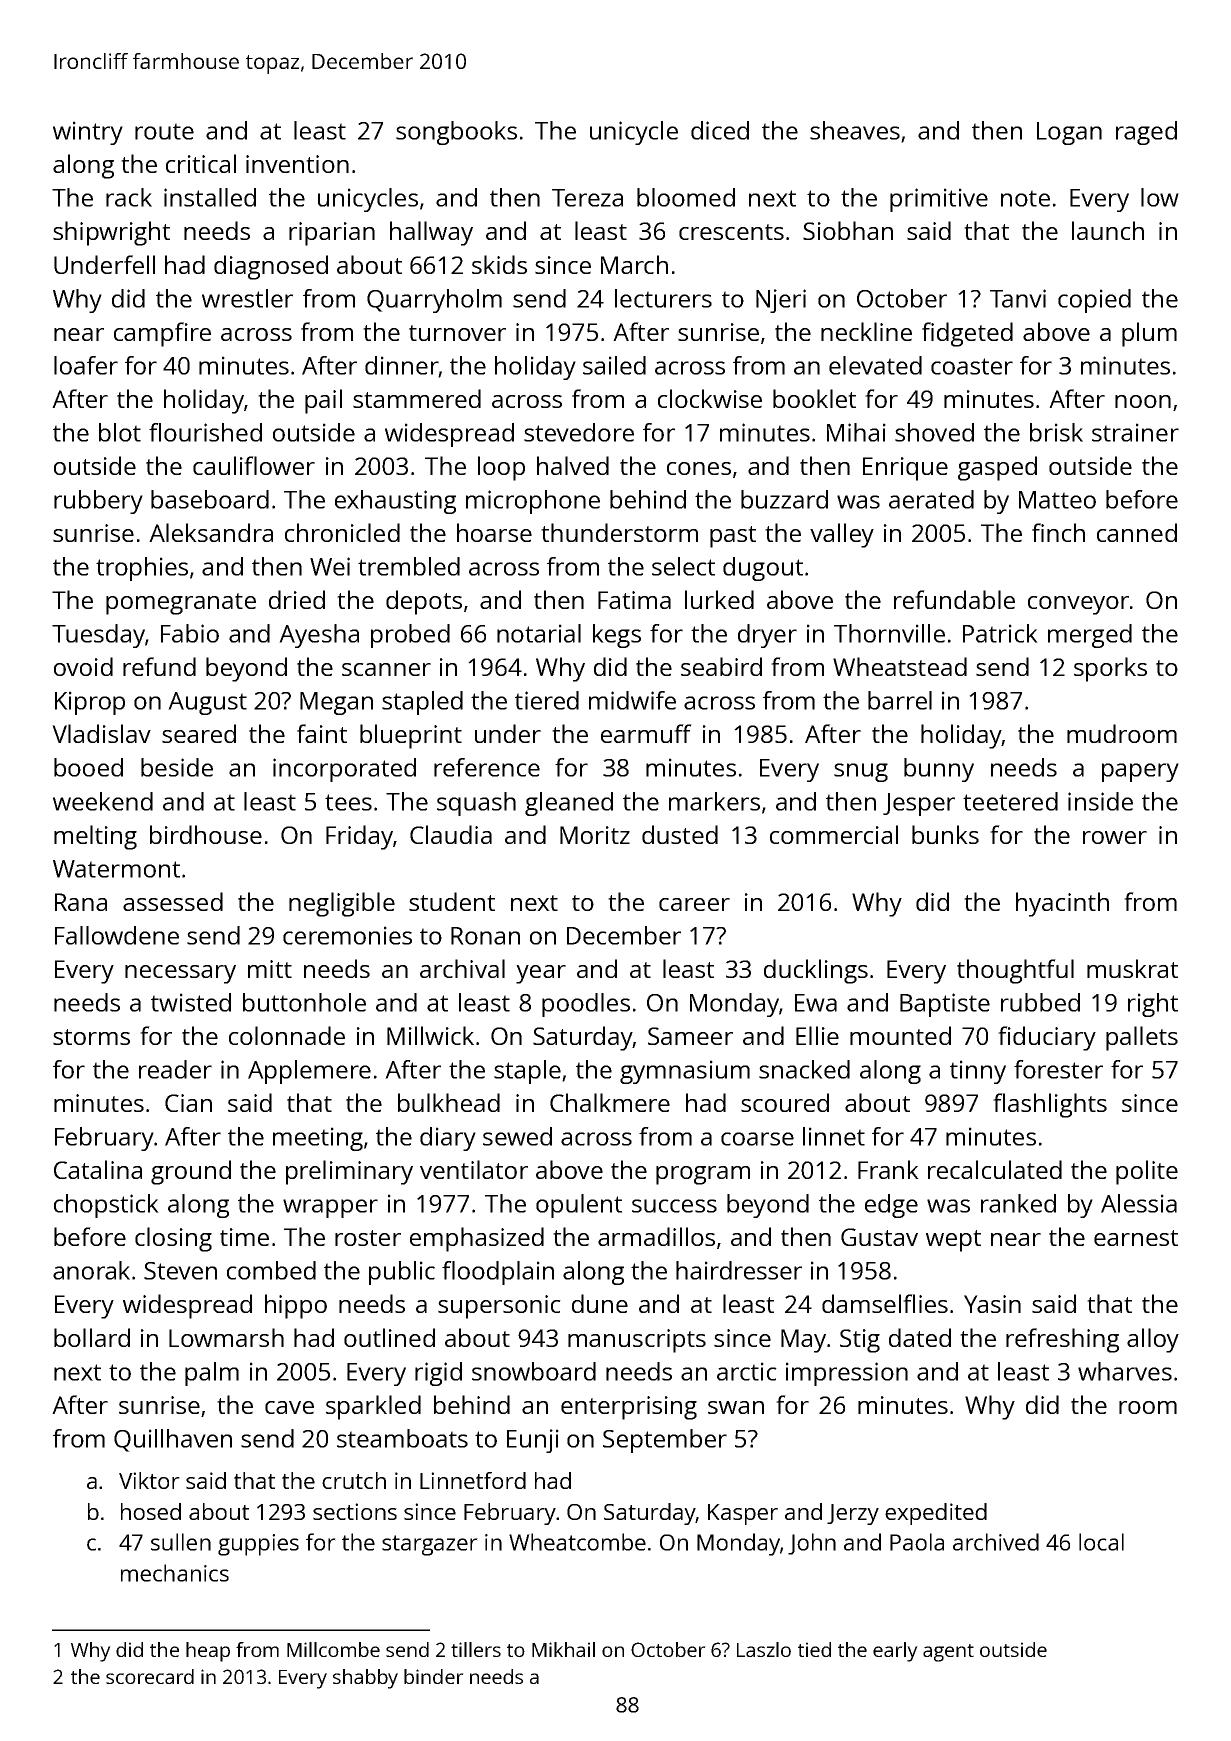 Image resolution: width=1231 pixels, height=1741 pixels. I want to click on agent, so click(948, 1653).
